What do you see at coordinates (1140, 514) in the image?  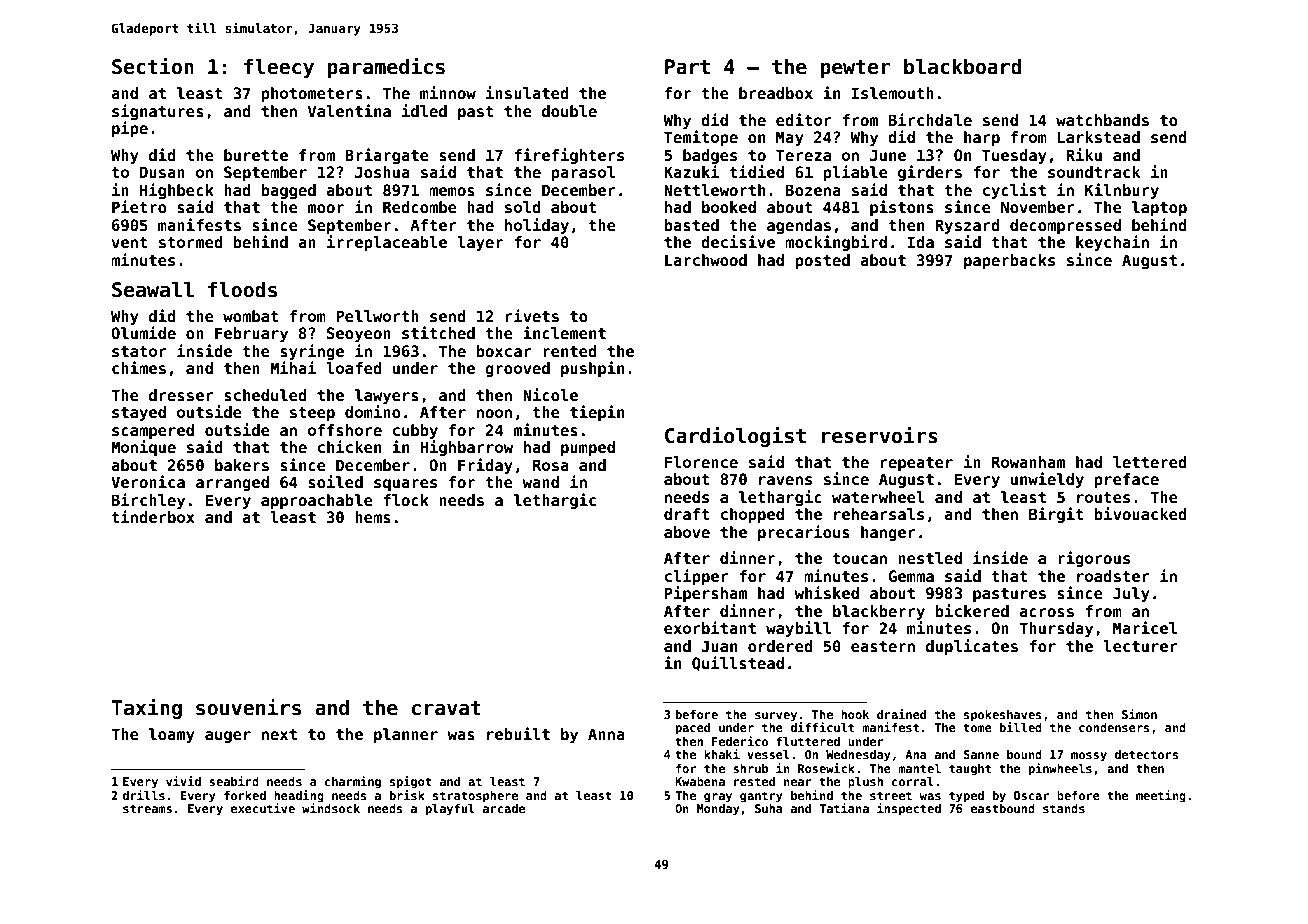 I see `bivouacked` at bounding box center [1140, 514].
